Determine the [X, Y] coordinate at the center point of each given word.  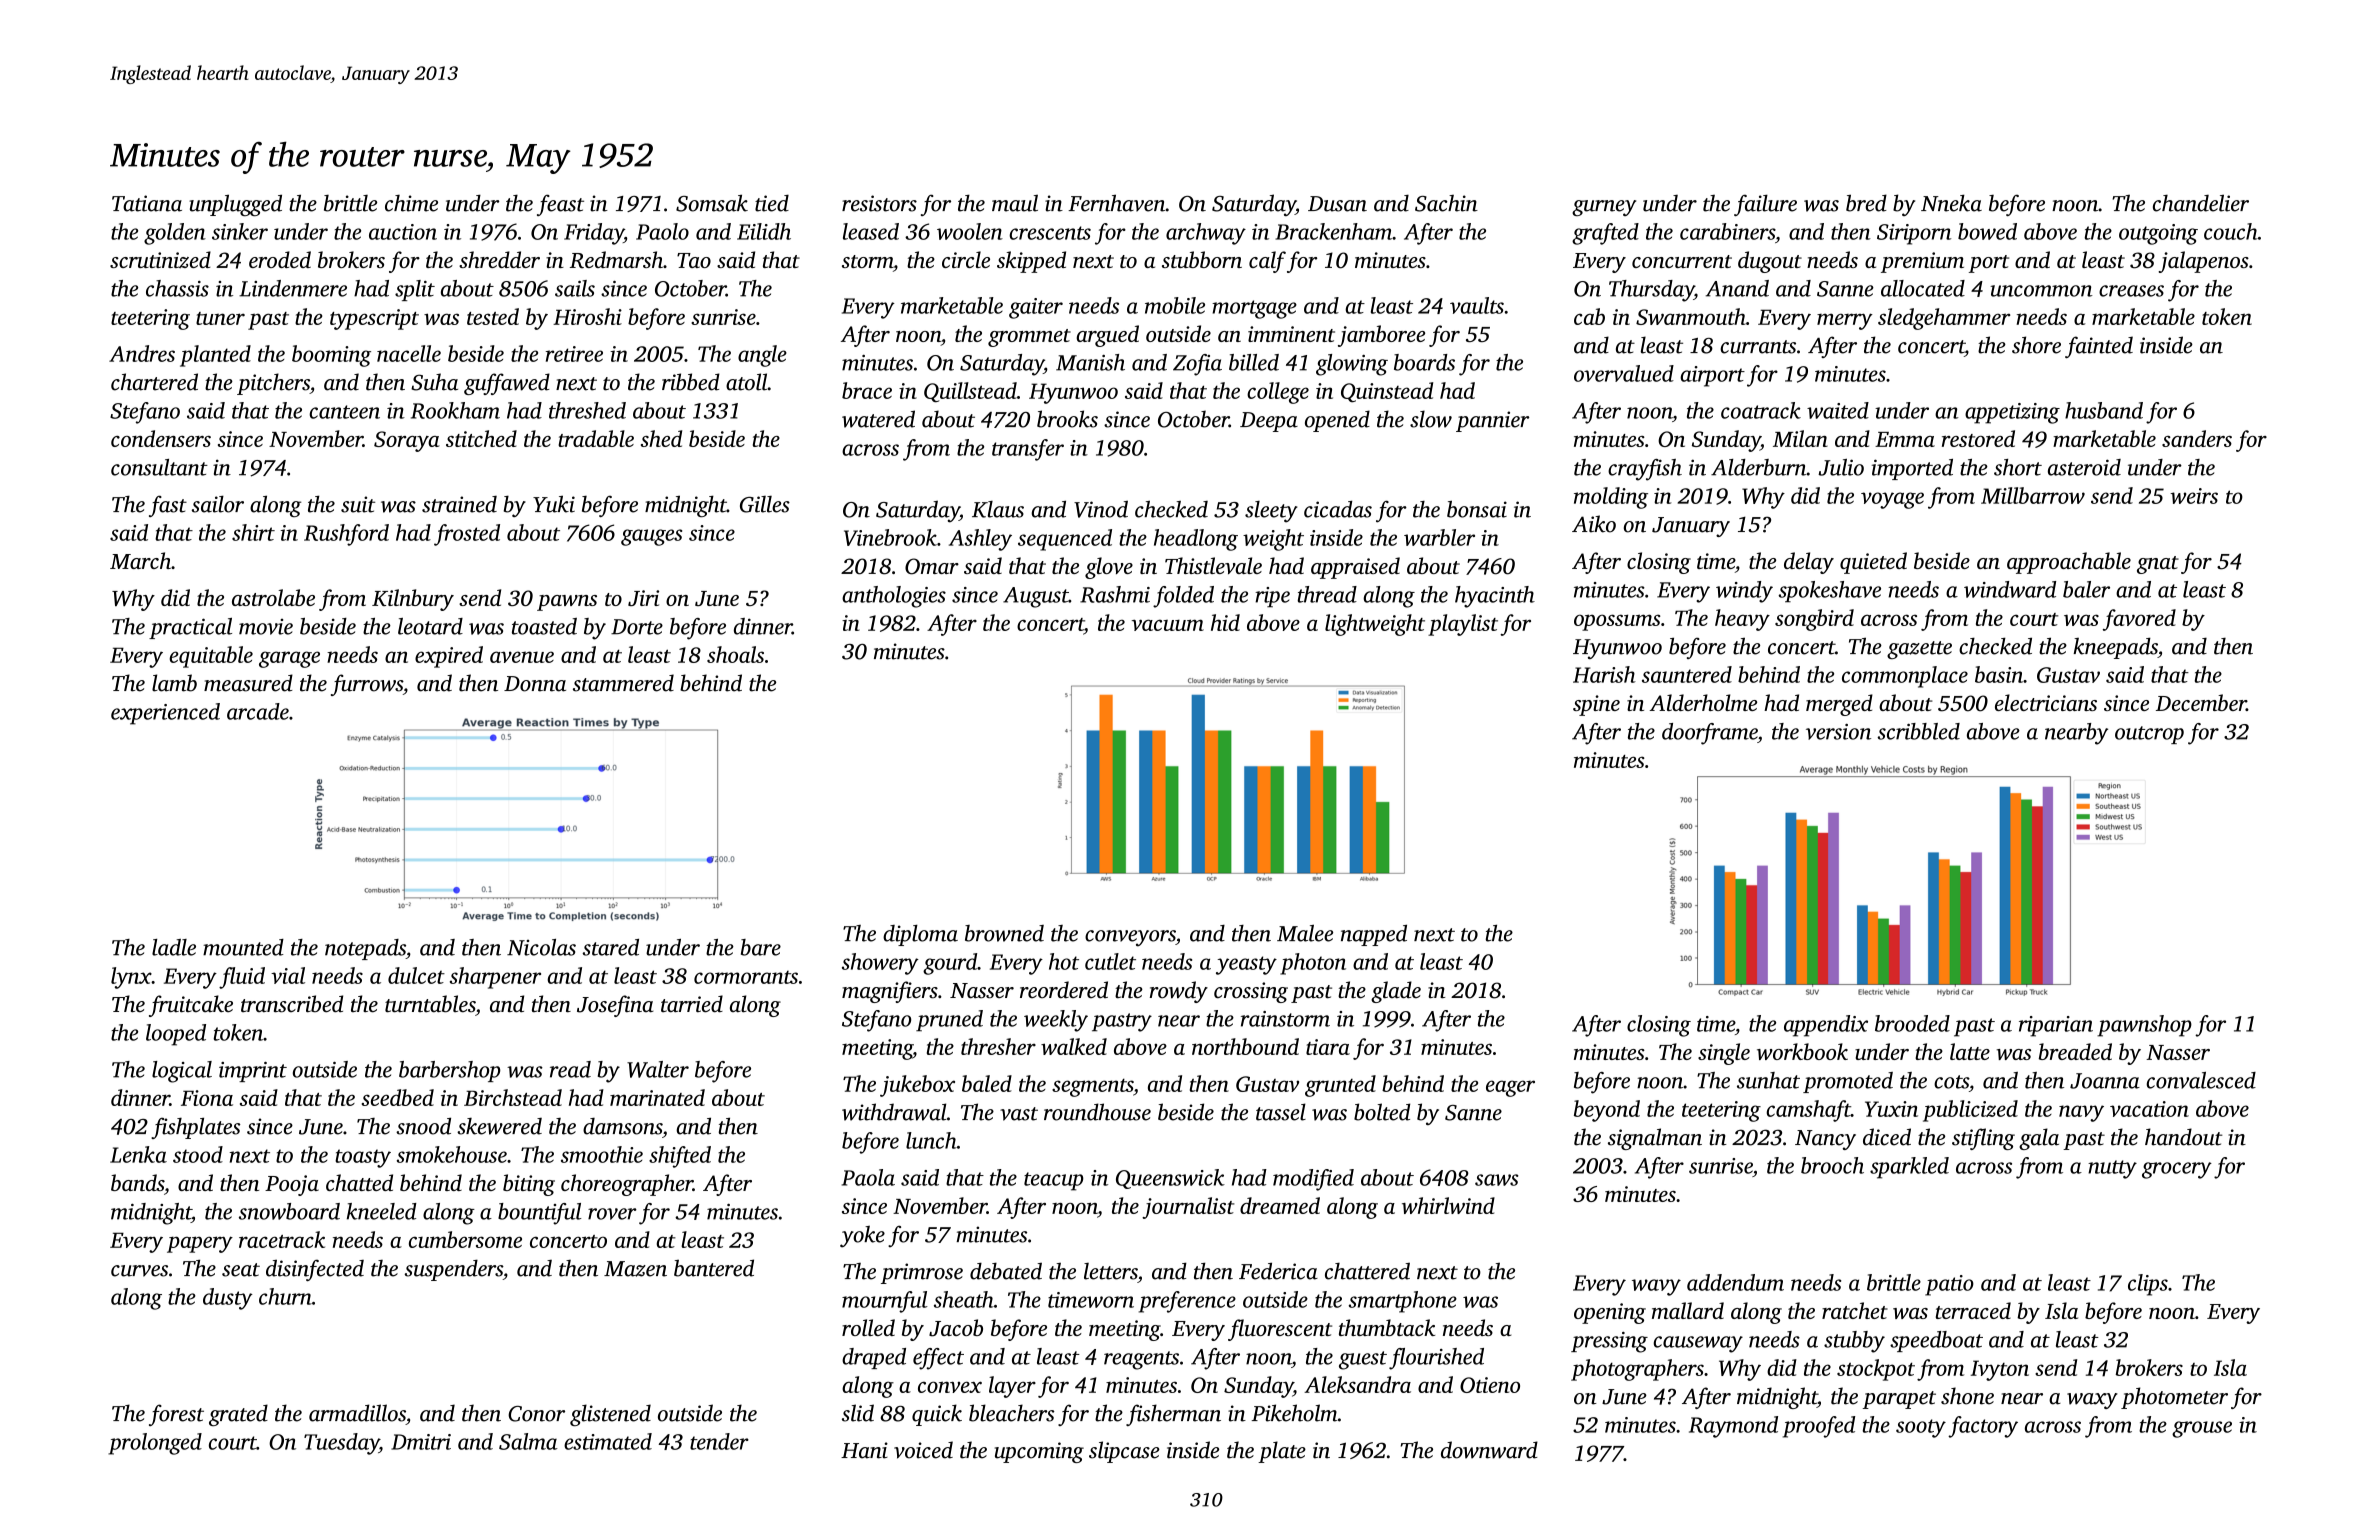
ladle [174, 947]
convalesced [2201, 1080]
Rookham [455, 410]
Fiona [207, 1098]
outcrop [2149, 735]
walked [1074, 1046]
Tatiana [147, 203]
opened [1337, 421]
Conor [536, 1414]
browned [1004, 933]
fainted [2099, 347]
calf [1267, 262]
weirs [2194, 496]
